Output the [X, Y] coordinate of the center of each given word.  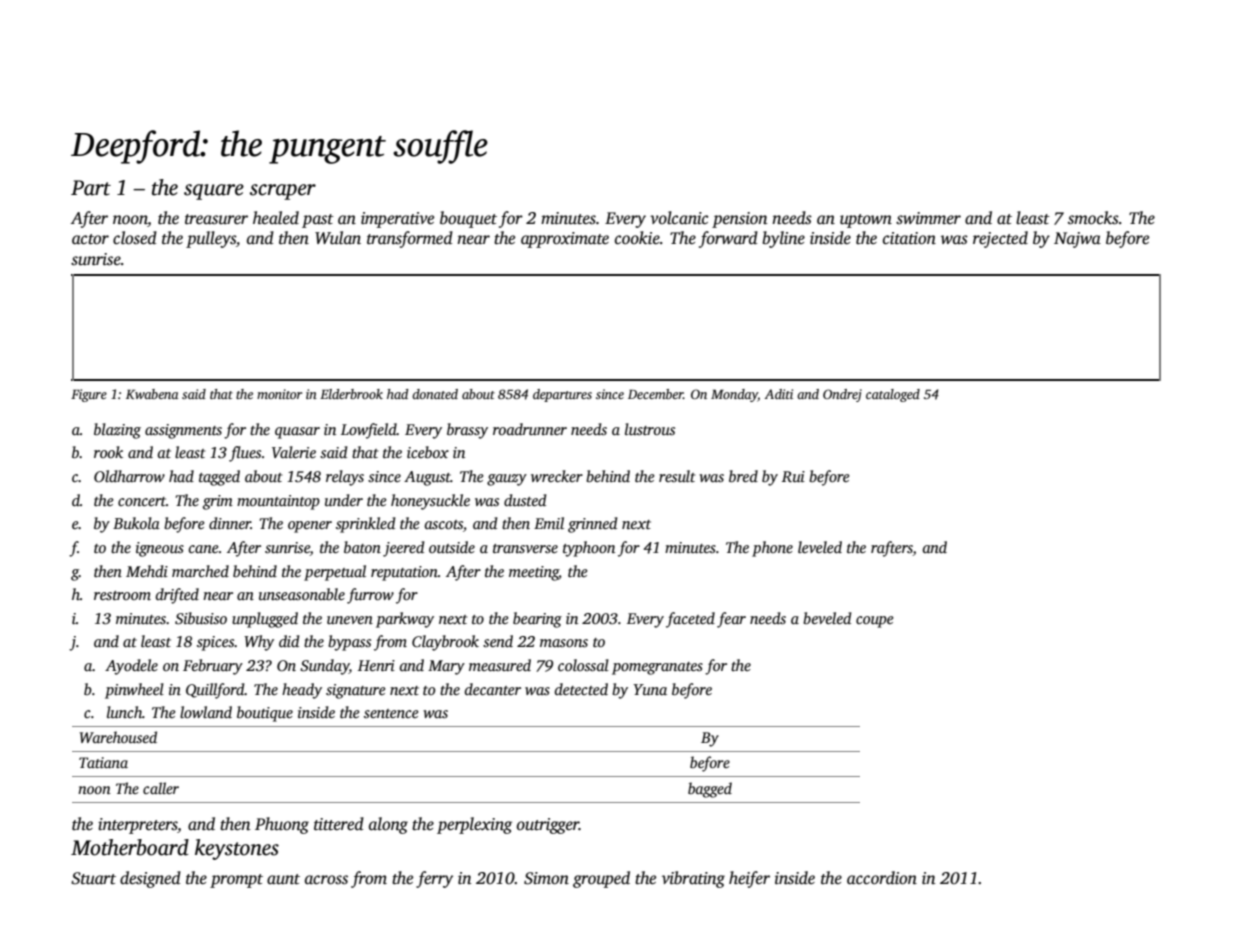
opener [310, 527]
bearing [537, 620]
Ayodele [131, 667]
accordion [882, 878]
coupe [875, 622]
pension [740, 220]
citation [909, 238]
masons [564, 643]
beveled [827, 618]
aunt [283, 879]
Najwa [1077, 240]
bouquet [468, 219]
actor [90, 239]
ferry [434, 879]
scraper [283, 192]
